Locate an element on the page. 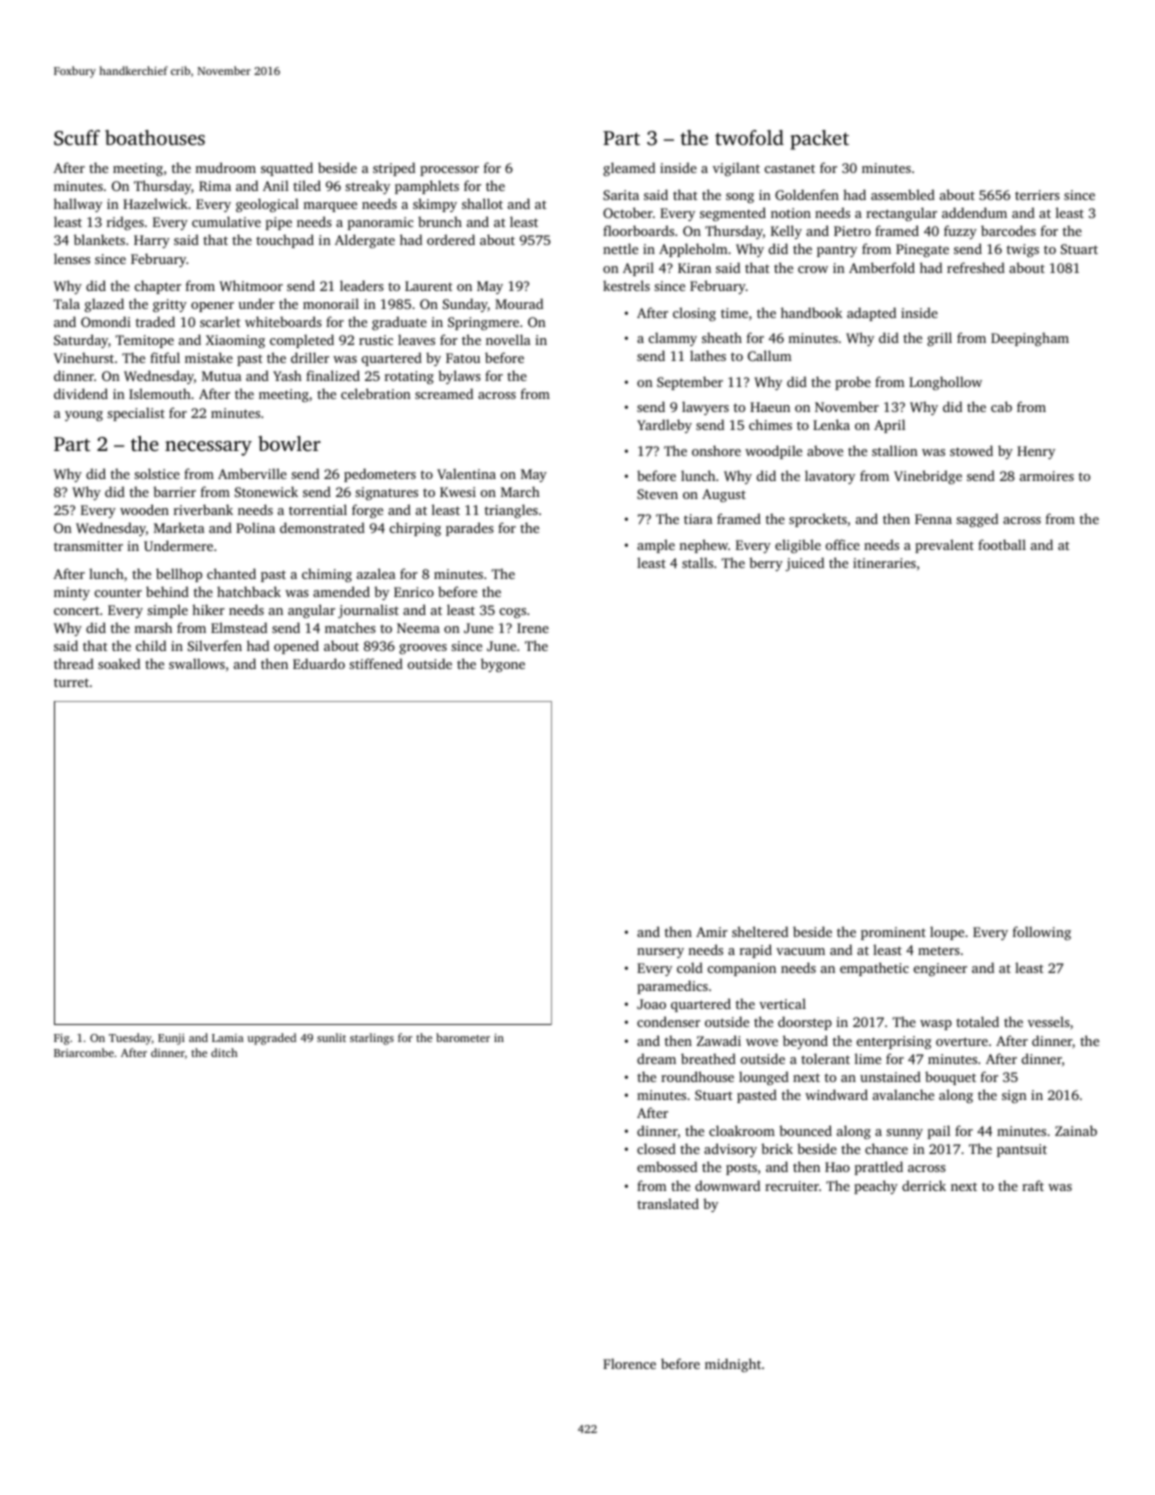 The image size is (1155, 1495). Amir is located at coordinates (712, 932).
